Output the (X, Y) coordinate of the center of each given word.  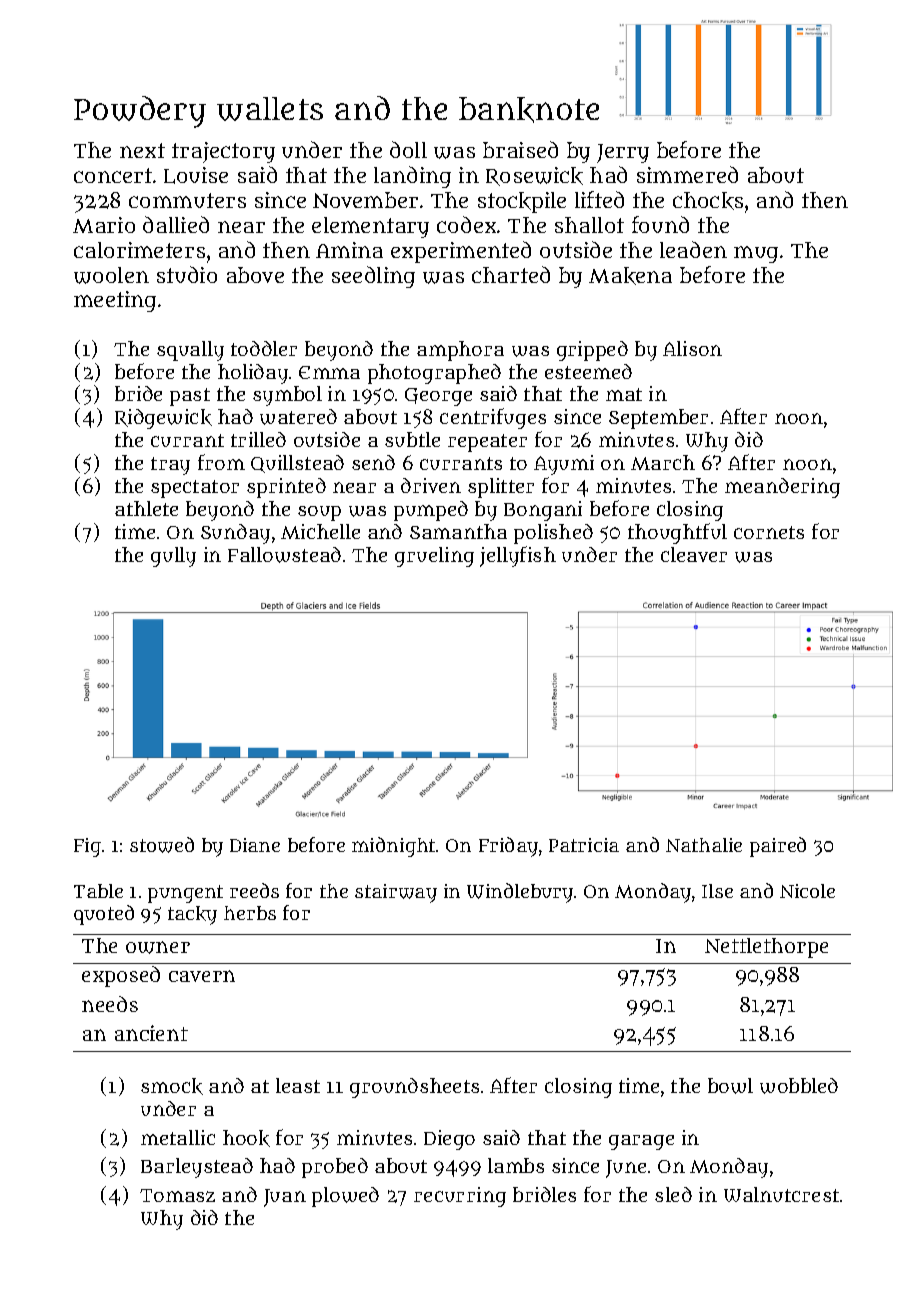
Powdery (140, 112)
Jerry (623, 153)
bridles (544, 1194)
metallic (178, 1137)
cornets (769, 532)
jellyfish (518, 556)
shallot (589, 225)
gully (173, 557)
